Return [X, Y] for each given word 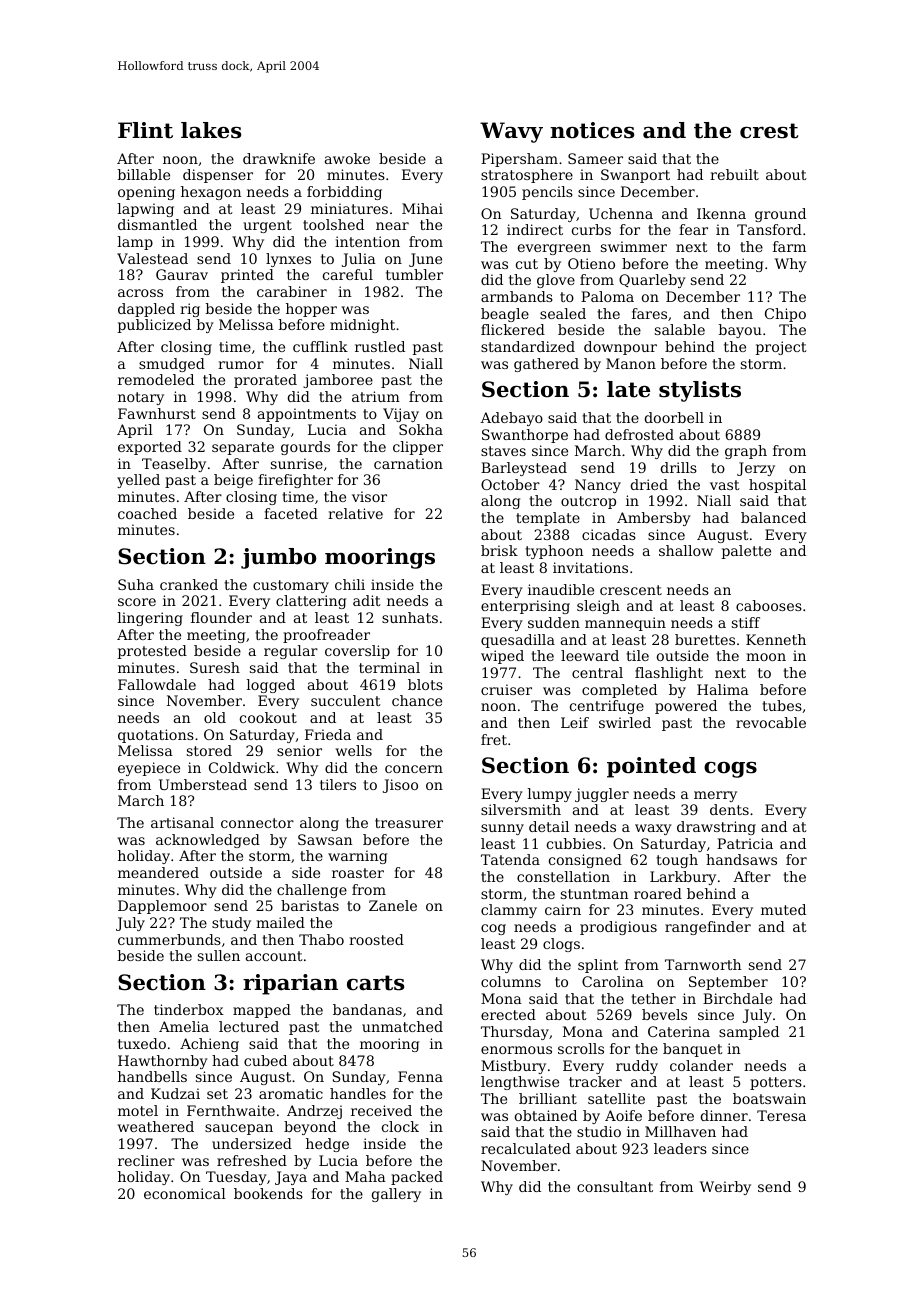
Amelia [184, 1026]
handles [358, 1093]
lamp [135, 243]
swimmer [634, 246]
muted [783, 909]
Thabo [321, 939]
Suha [136, 584]
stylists [700, 391]
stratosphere [527, 176]
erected [508, 1014]
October [510, 484]
